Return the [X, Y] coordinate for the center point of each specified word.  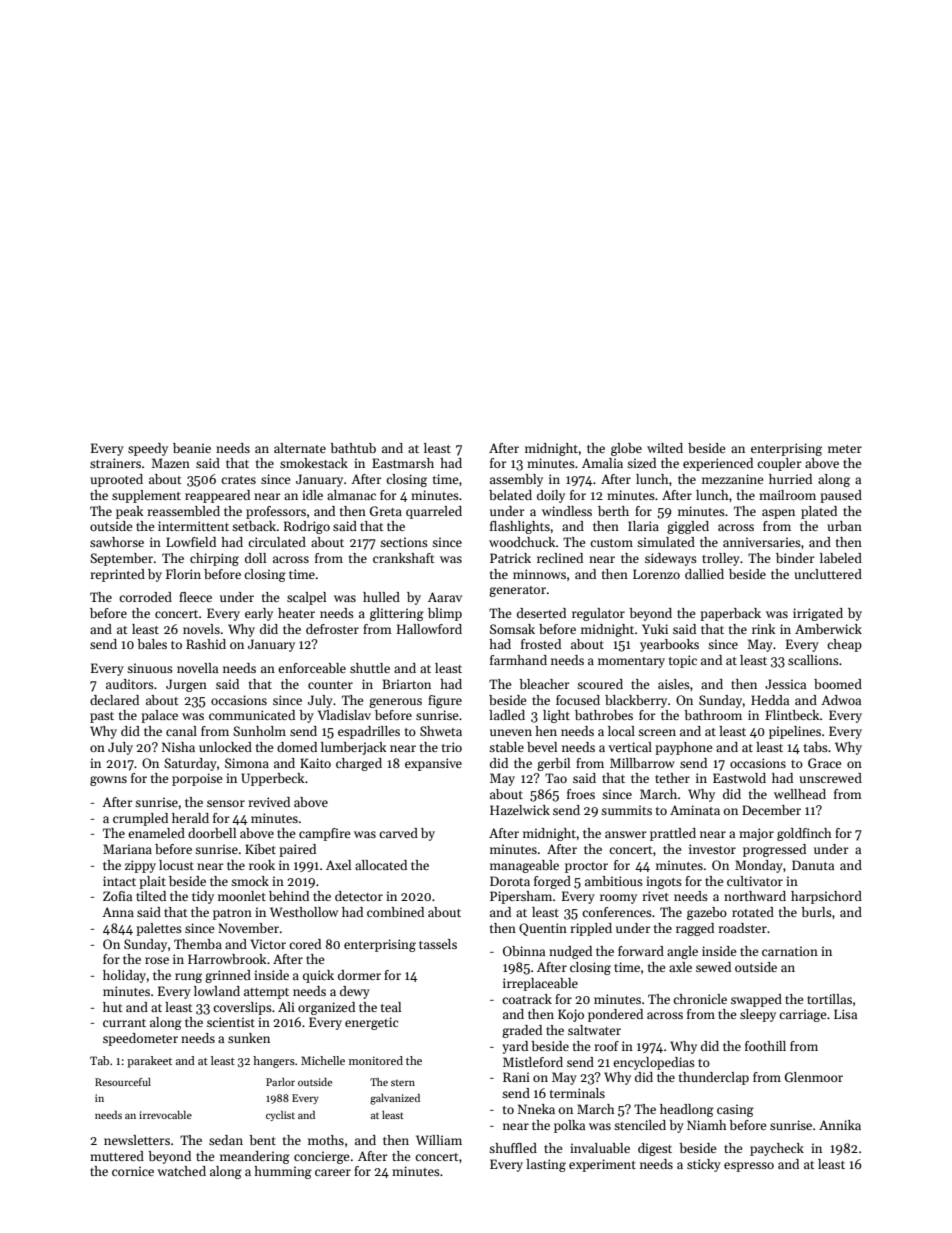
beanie [192, 448]
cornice [133, 1171]
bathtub [353, 448]
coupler [779, 464]
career [333, 1172]
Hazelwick [520, 810]
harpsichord [826, 897]
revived [269, 802]
